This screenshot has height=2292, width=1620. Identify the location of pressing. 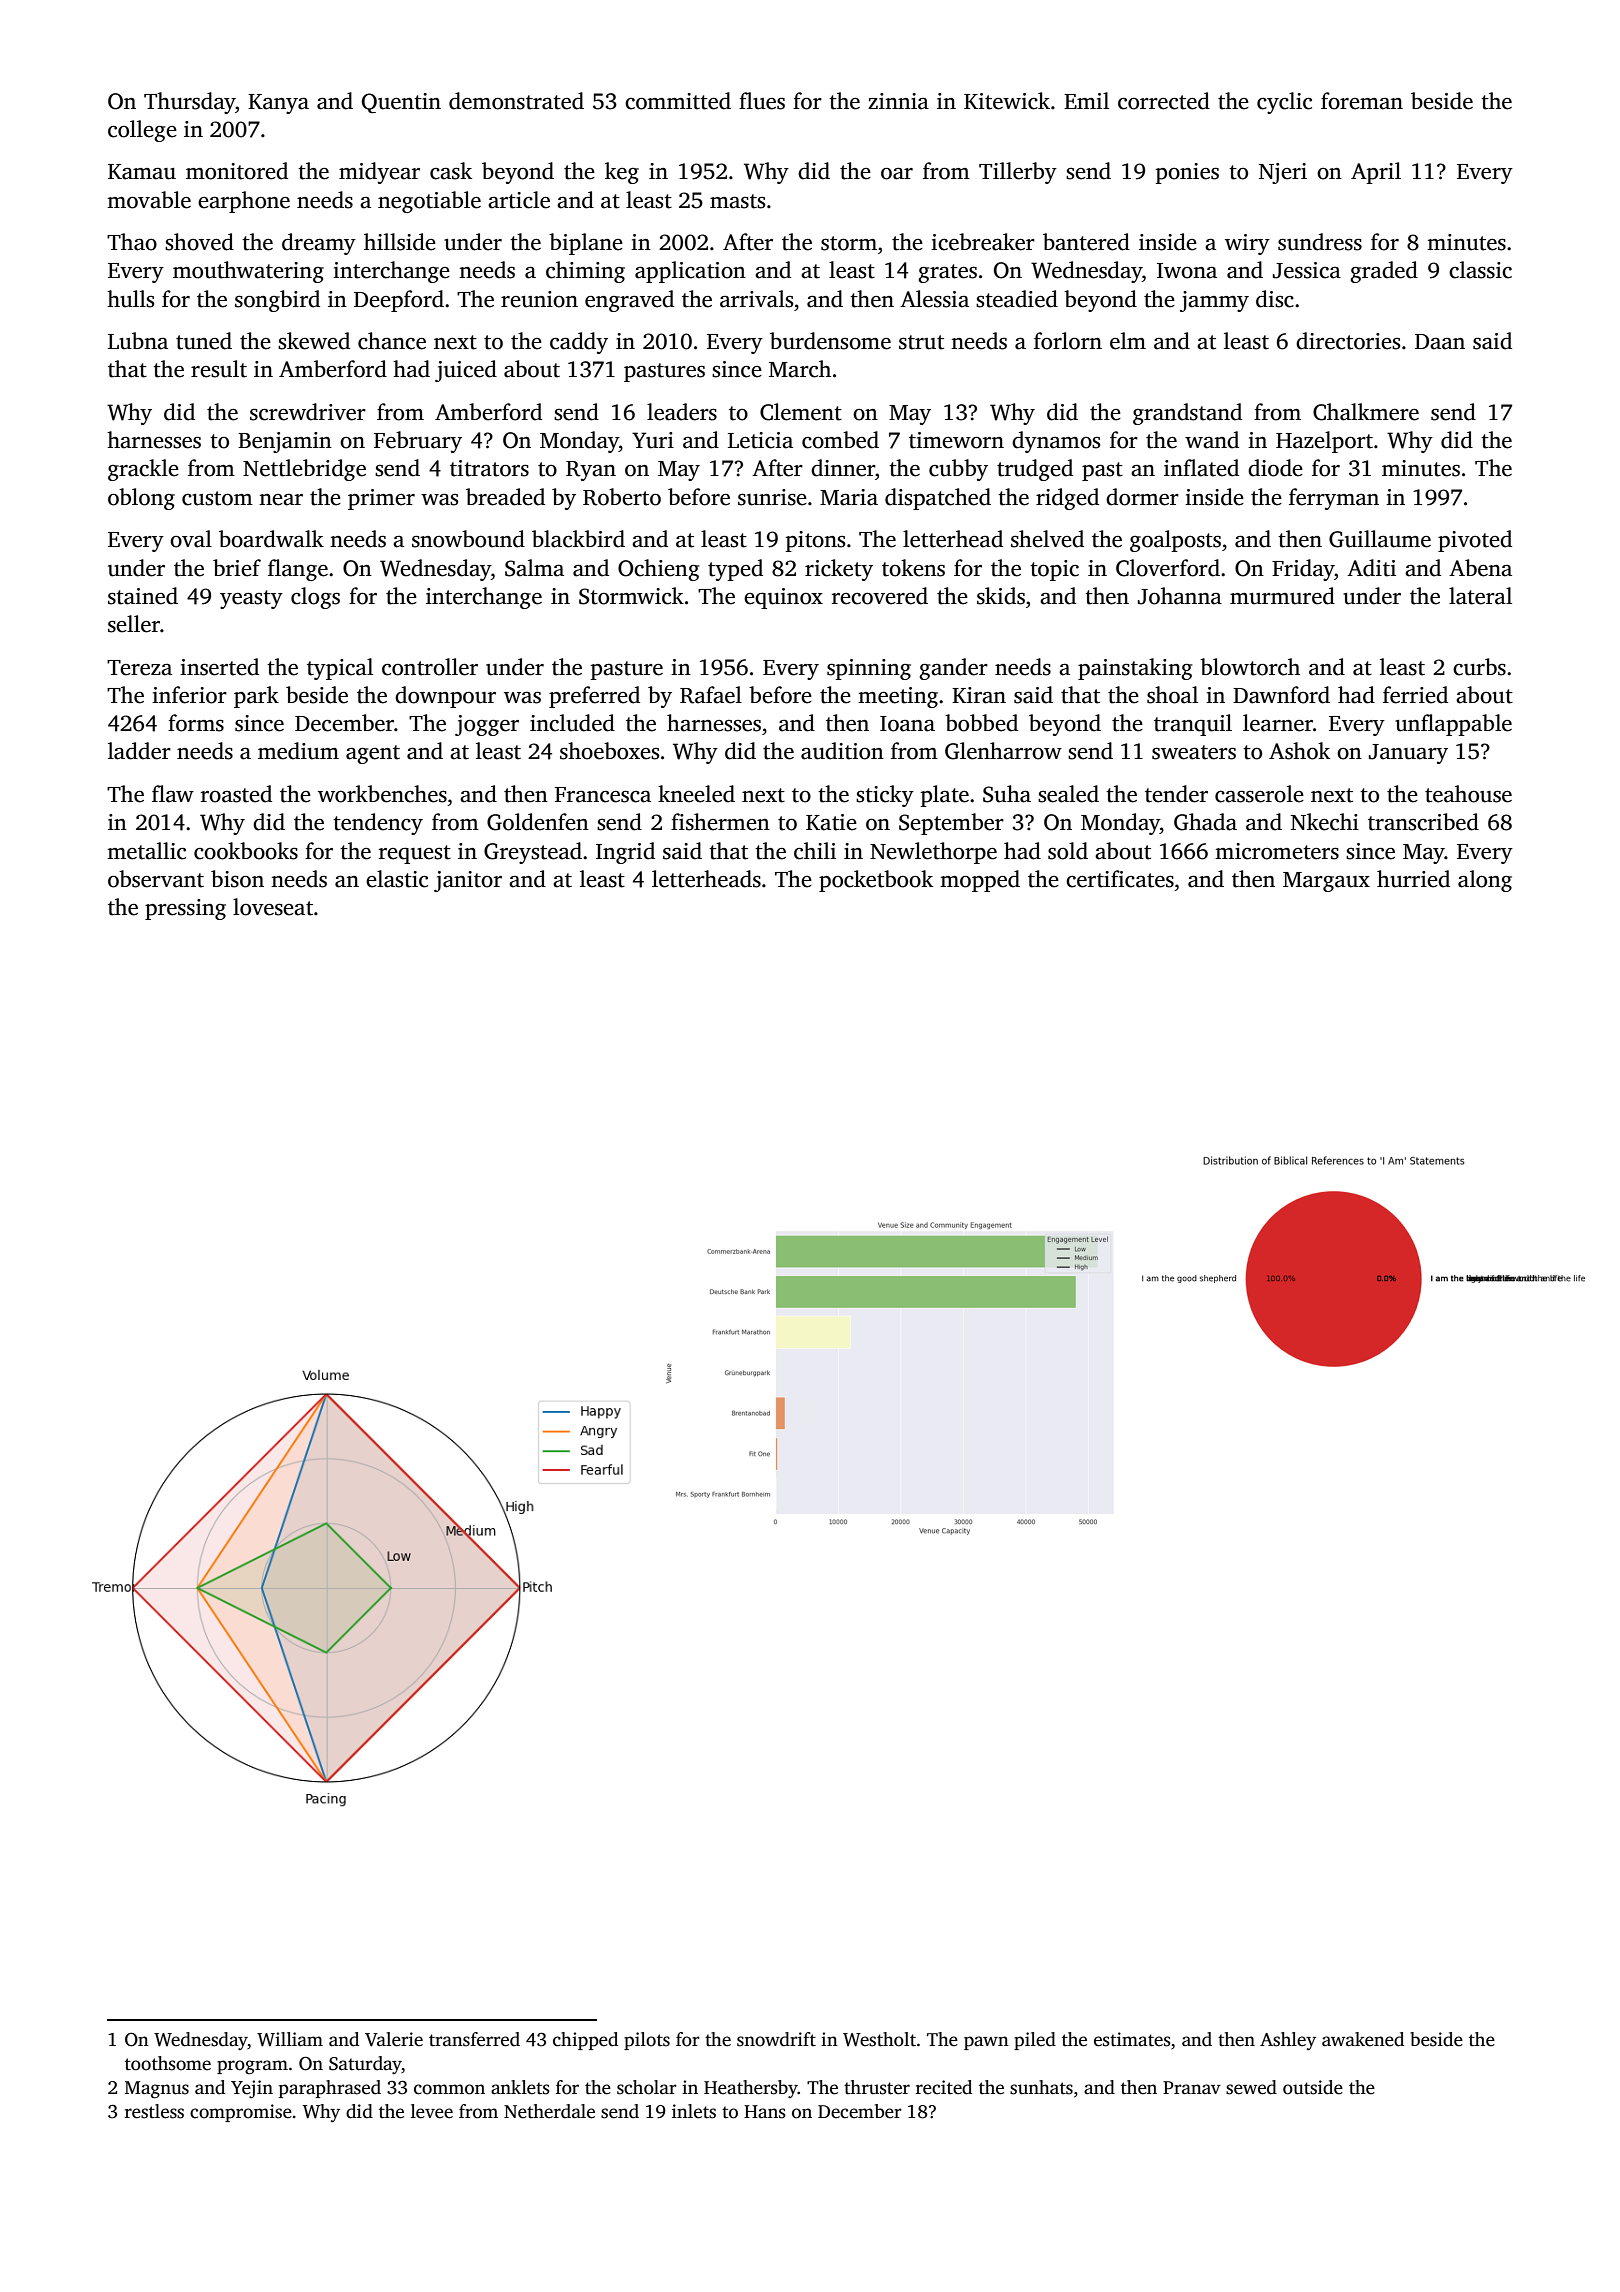
(185, 909).
